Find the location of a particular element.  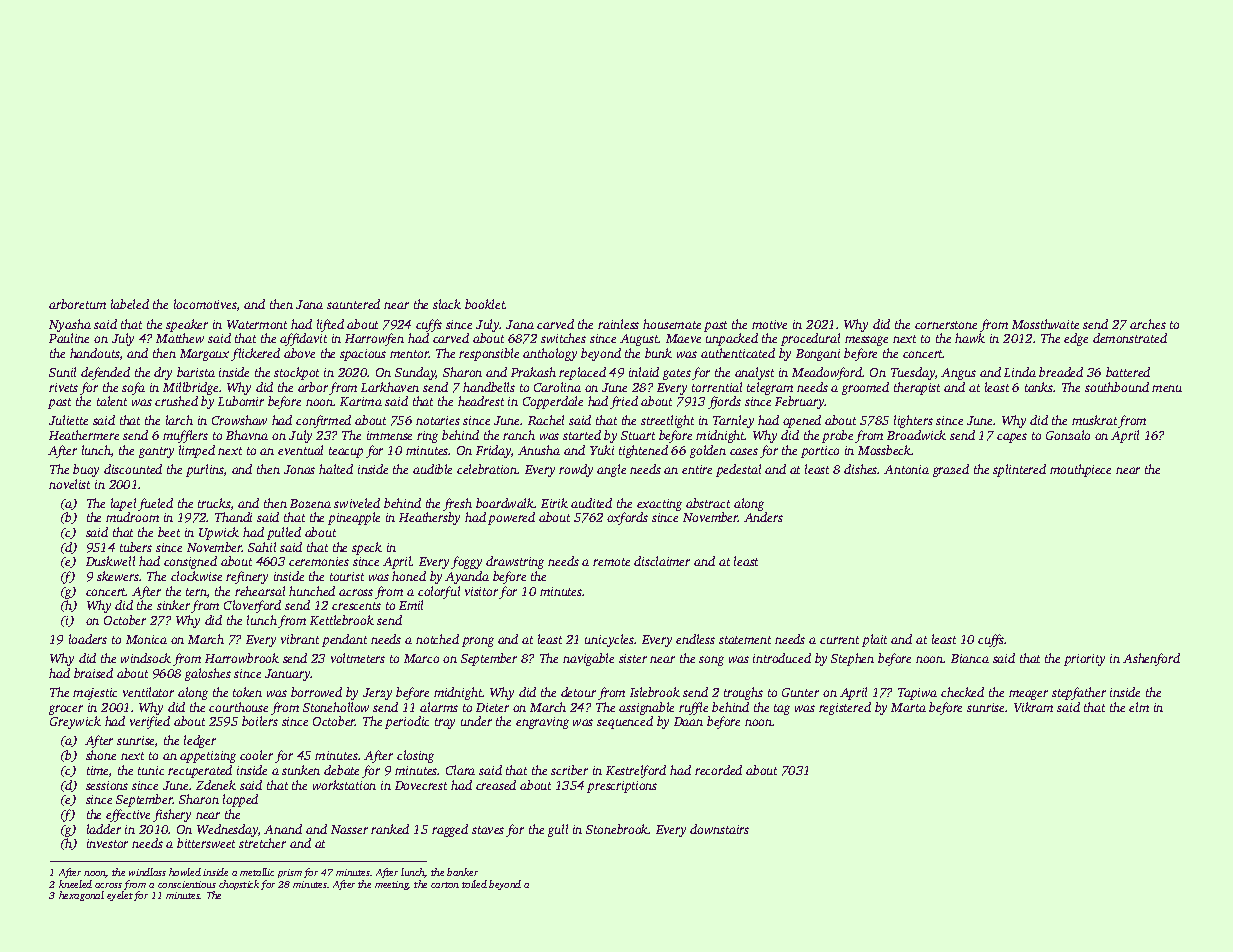

kneeled is located at coordinates (75, 884).
